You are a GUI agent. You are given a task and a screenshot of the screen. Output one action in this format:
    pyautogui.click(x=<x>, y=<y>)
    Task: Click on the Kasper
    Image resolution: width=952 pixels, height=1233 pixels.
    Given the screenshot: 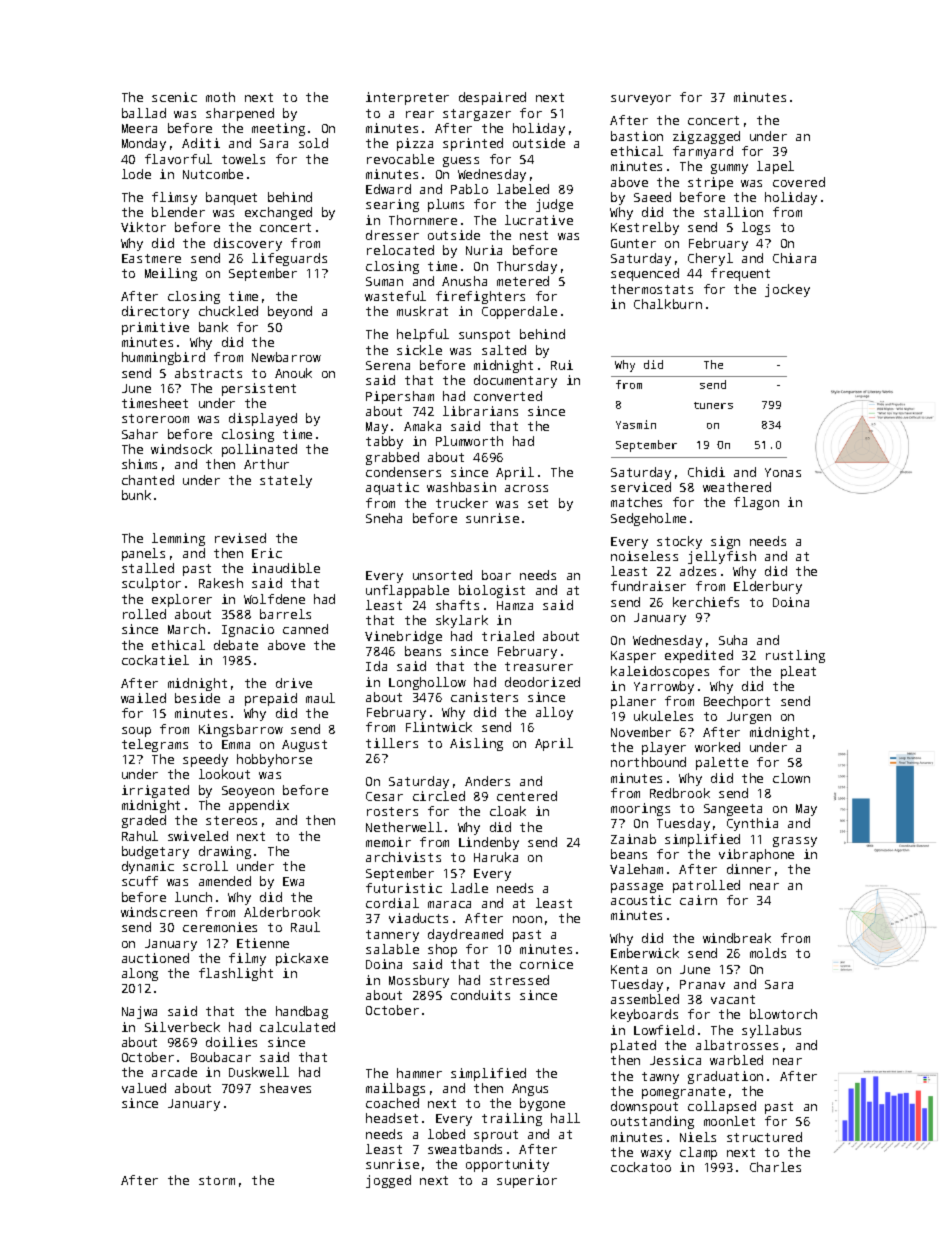 What is the action you would take?
    pyautogui.click(x=633, y=657)
